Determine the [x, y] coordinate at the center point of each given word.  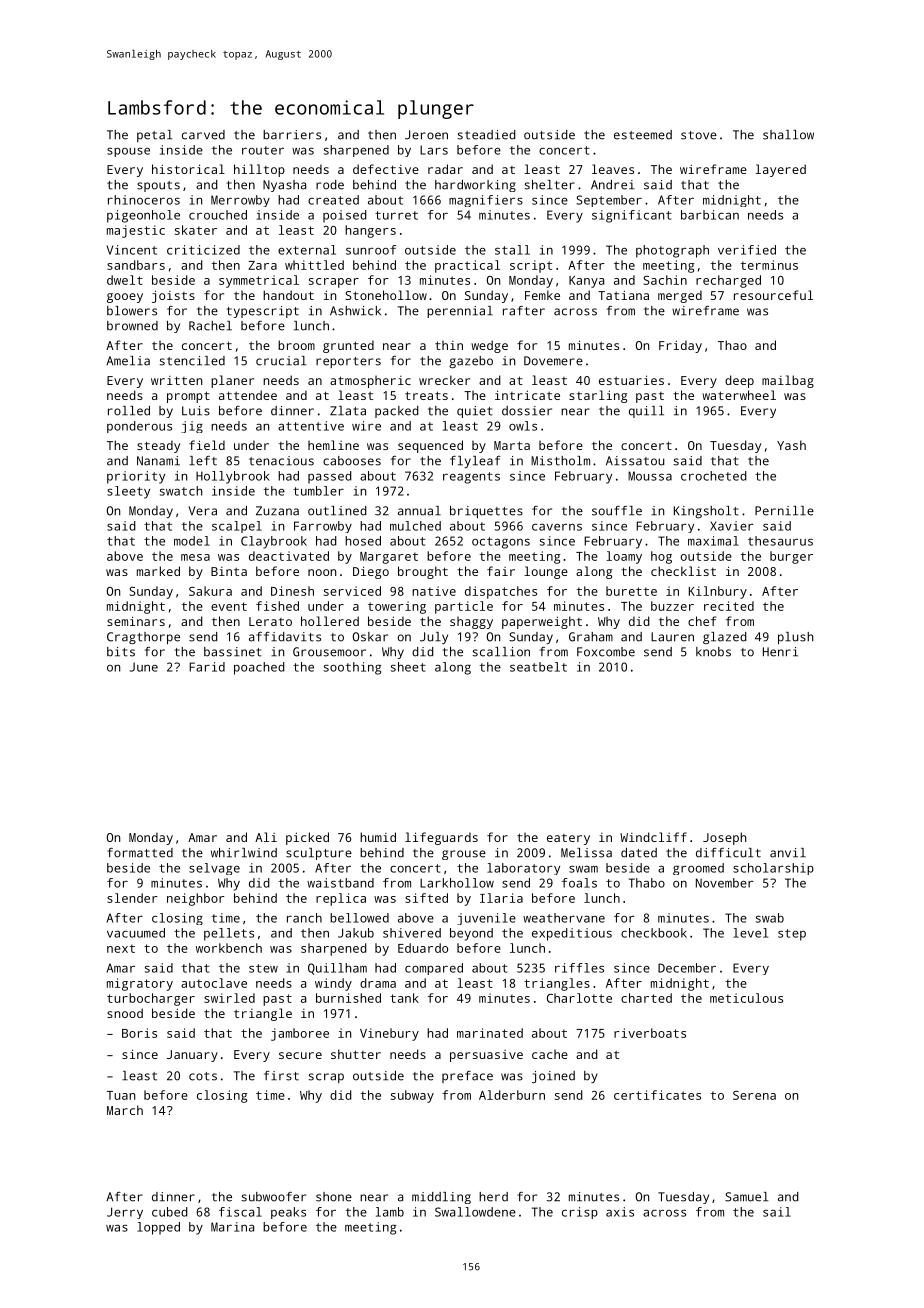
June [143, 667]
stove [699, 135]
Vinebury [389, 1034]
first [281, 1076]
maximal [713, 541]
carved [203, 135]
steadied [486, 135]
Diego [371, 572]
